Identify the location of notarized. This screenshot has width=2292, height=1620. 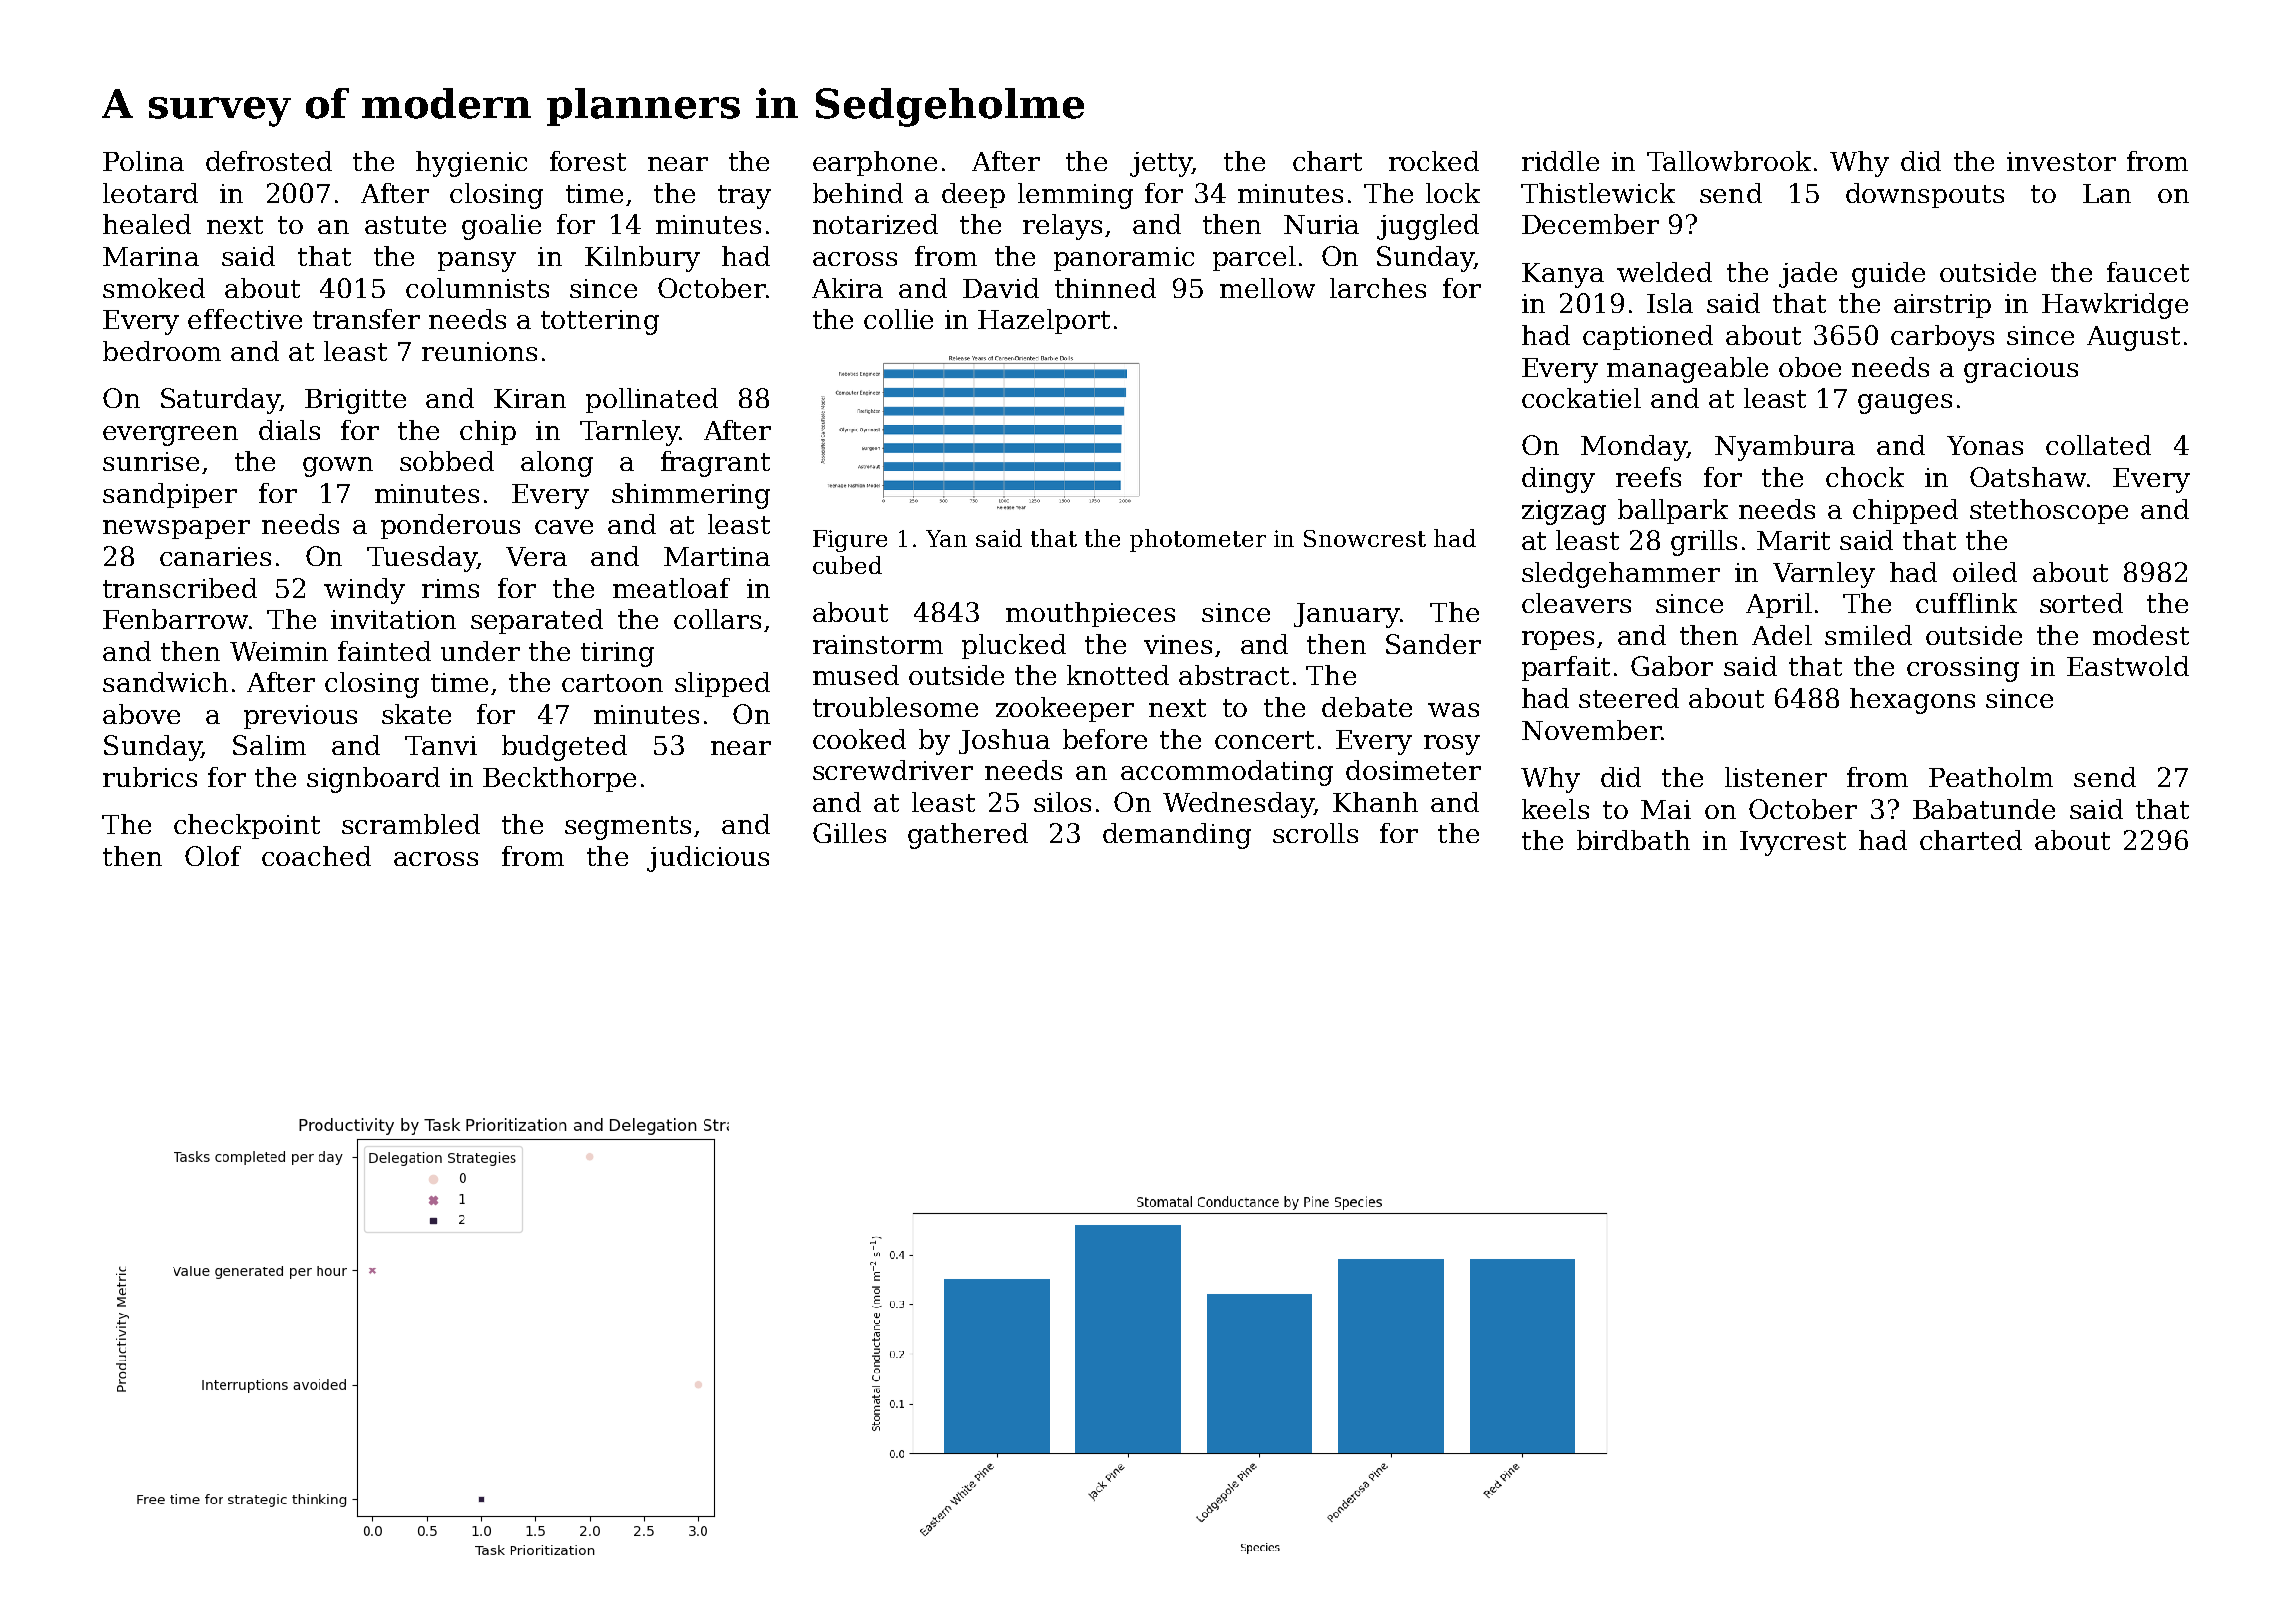
(875, 224).
